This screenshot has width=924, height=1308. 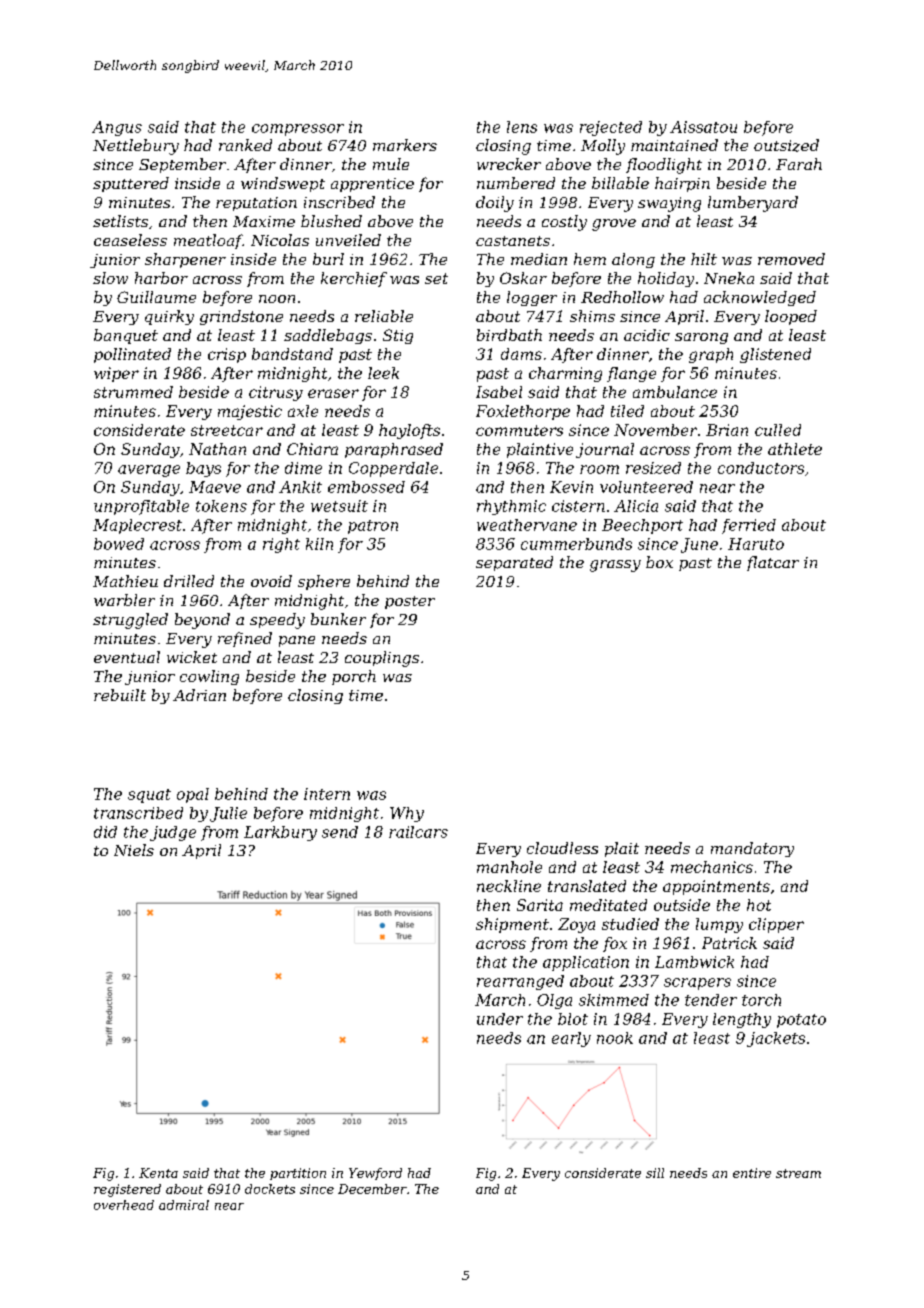 I want to click on intern, so click(x=327, y=794).
